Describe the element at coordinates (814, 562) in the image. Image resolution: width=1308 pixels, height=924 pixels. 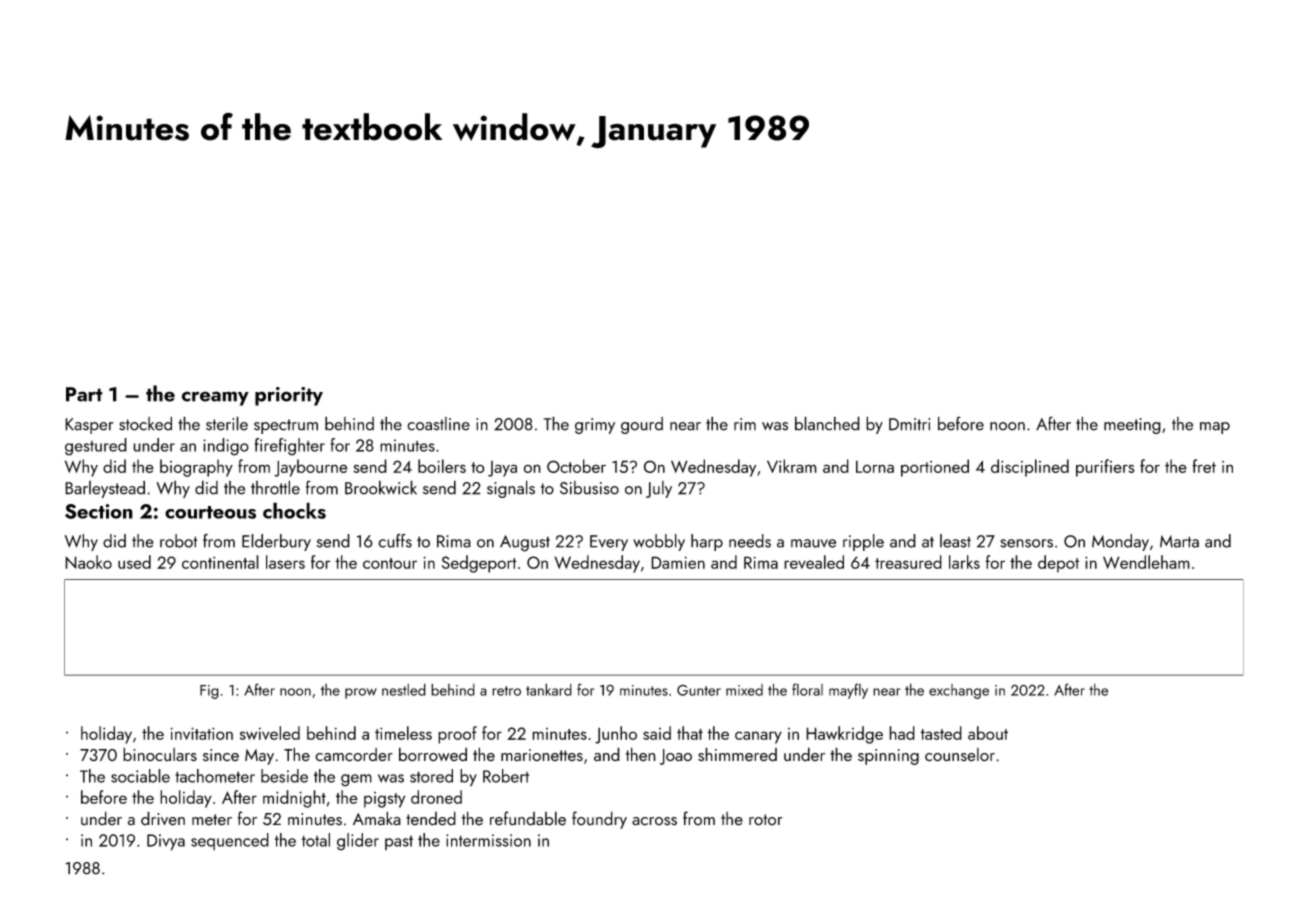
I see `revealed` at that location.
